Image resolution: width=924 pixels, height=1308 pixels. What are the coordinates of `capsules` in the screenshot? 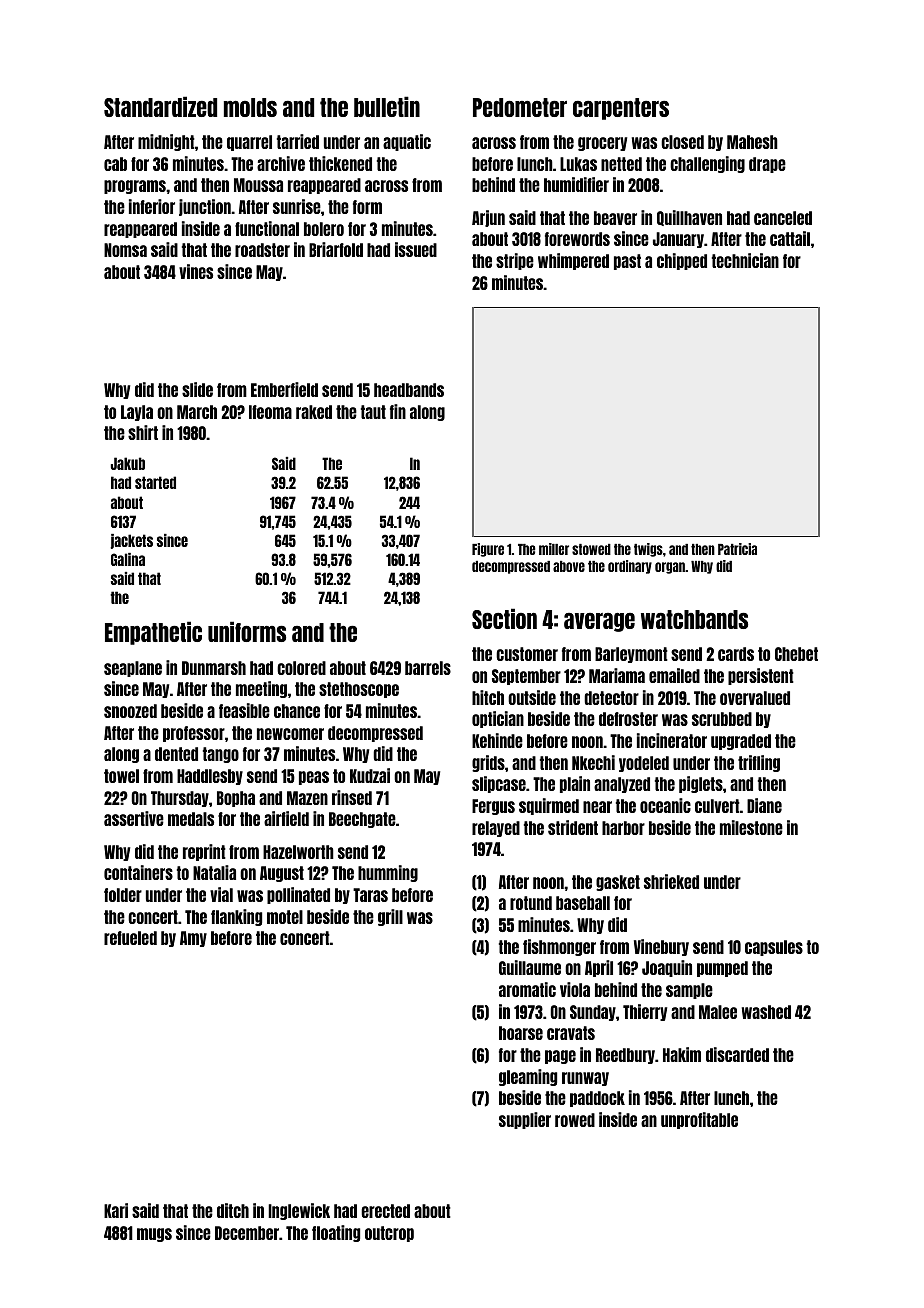 It's located at (774, 948).
